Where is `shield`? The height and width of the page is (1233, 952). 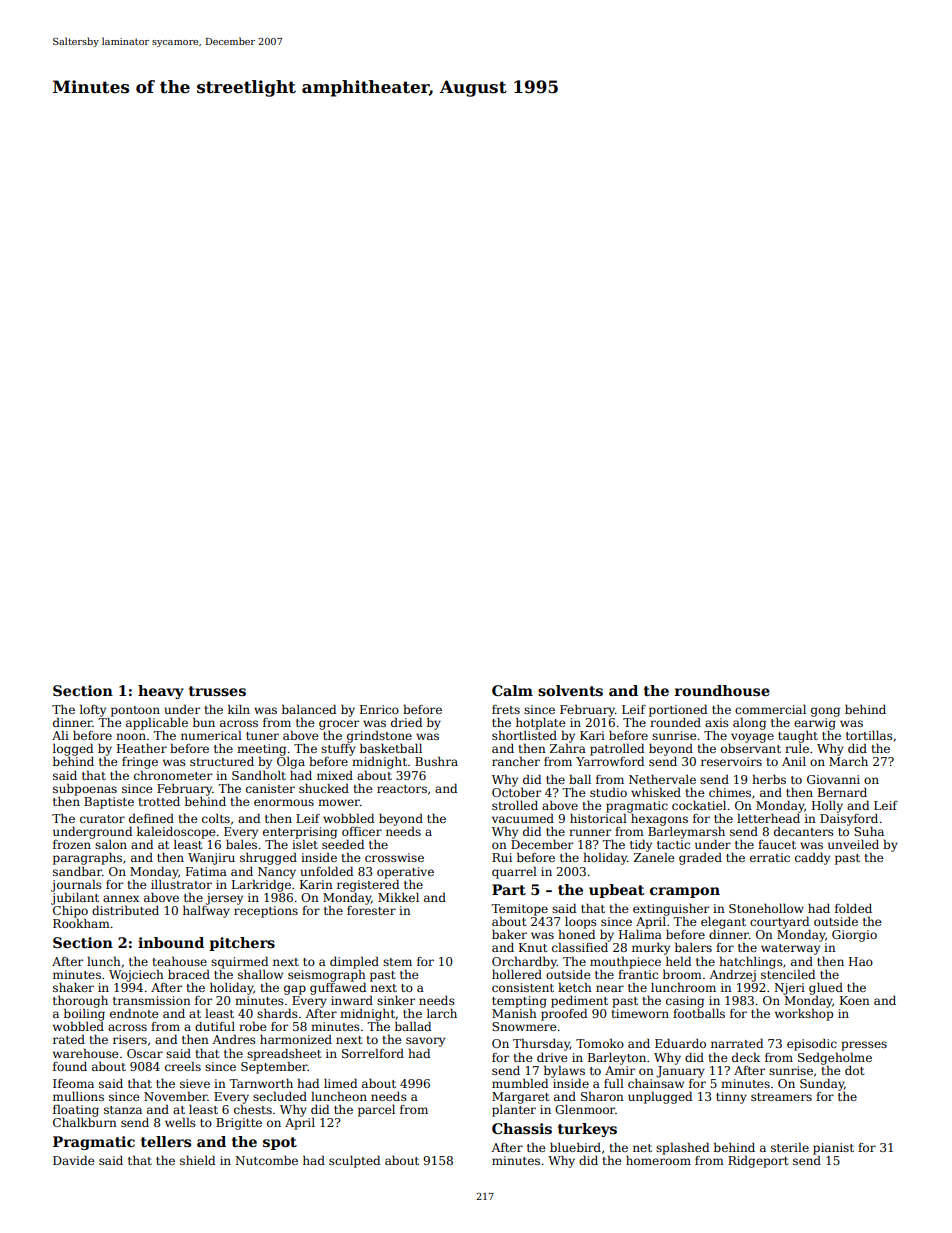 shield is located at coordinates (197, 1160).
